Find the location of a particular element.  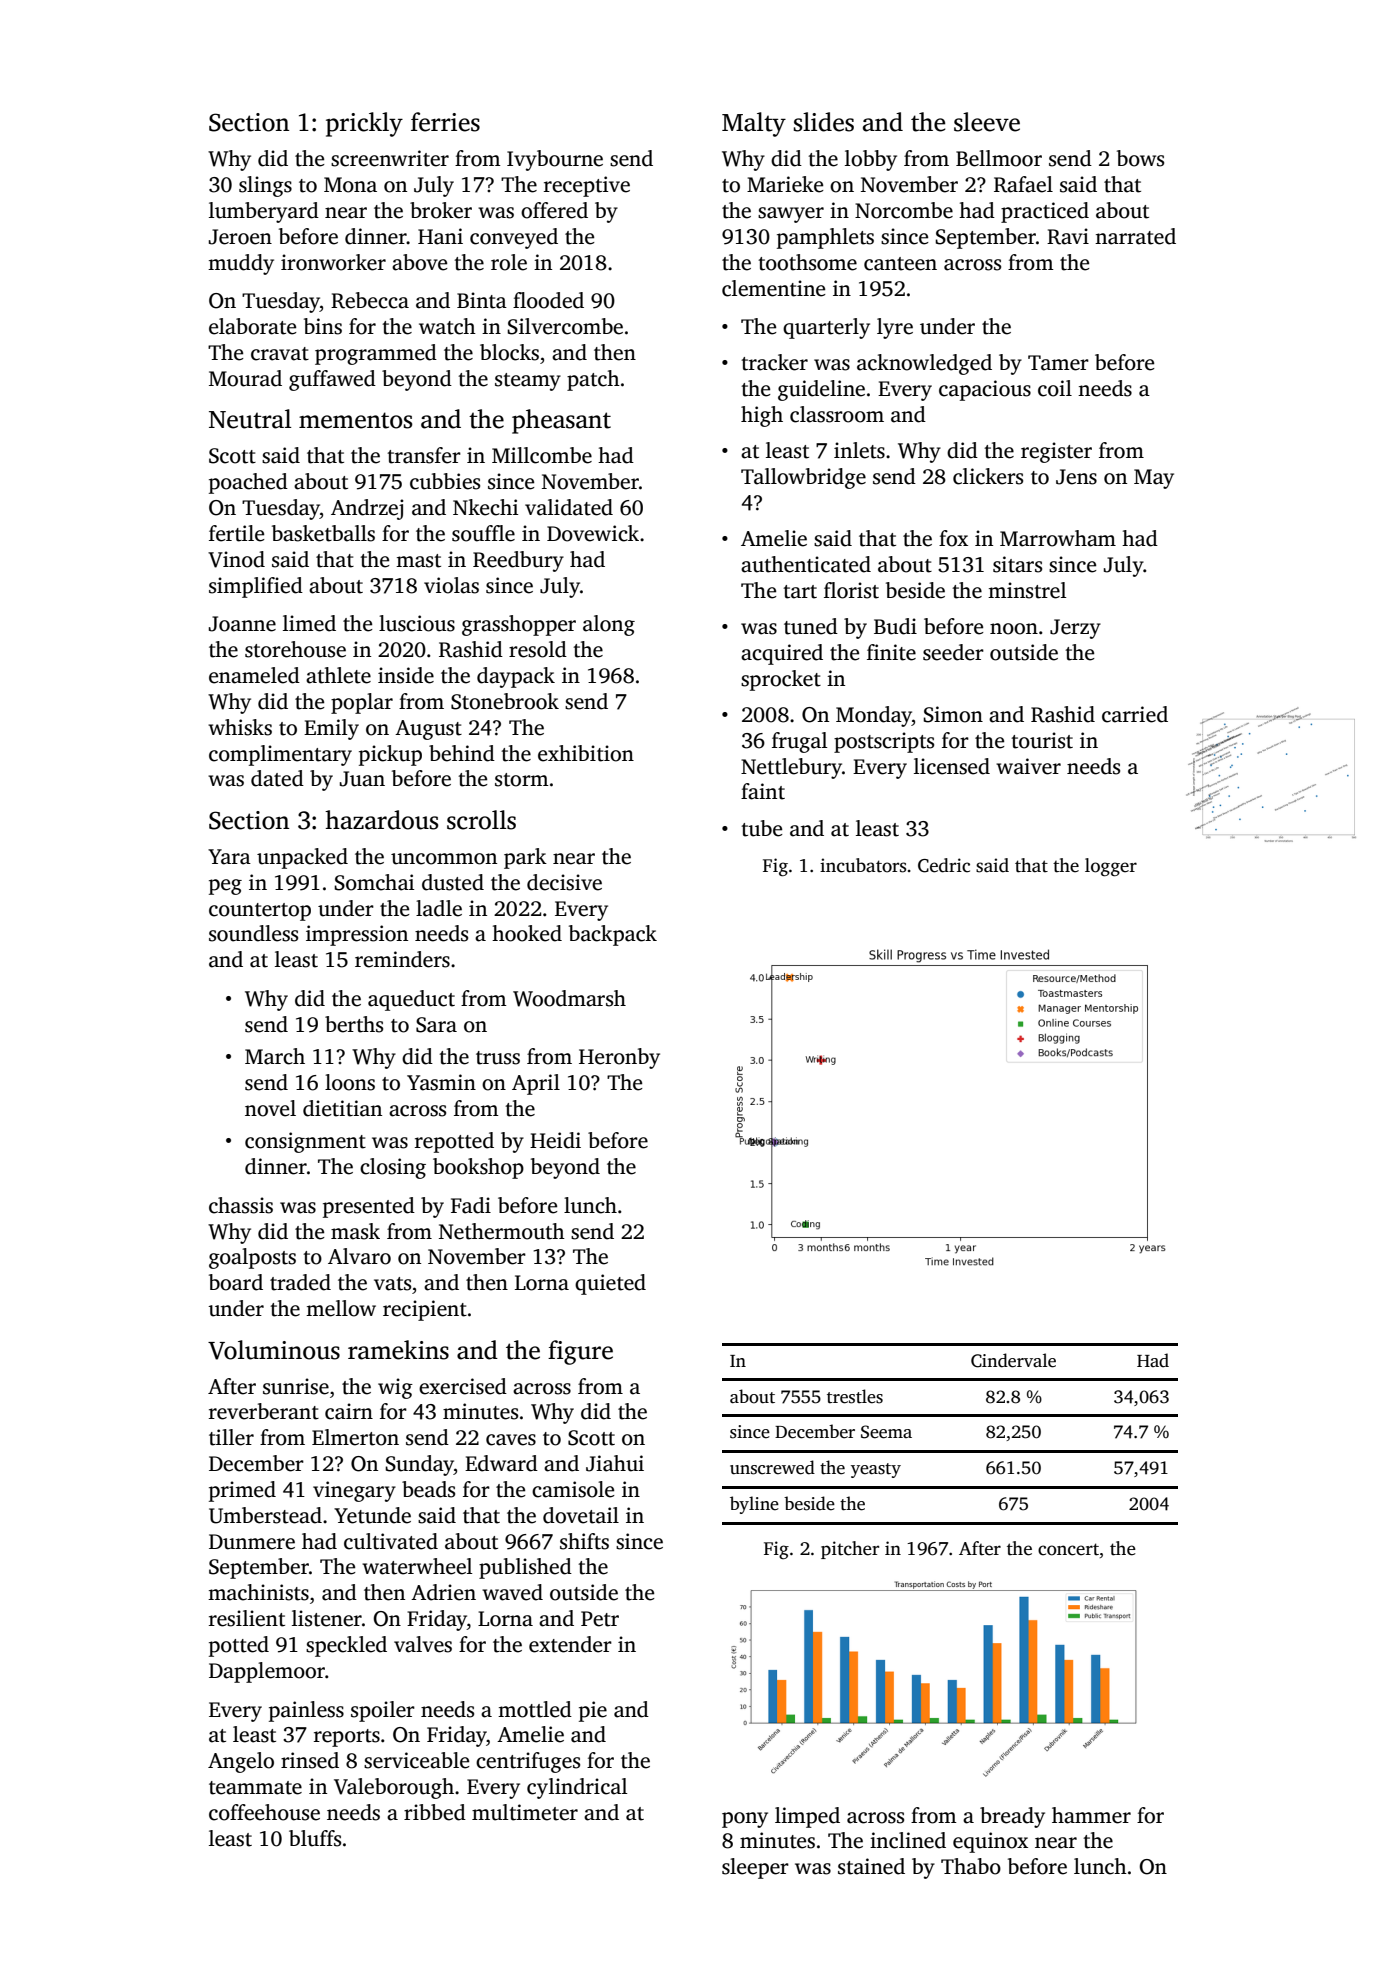

ribbed is located at coordinates (435, 1812).
